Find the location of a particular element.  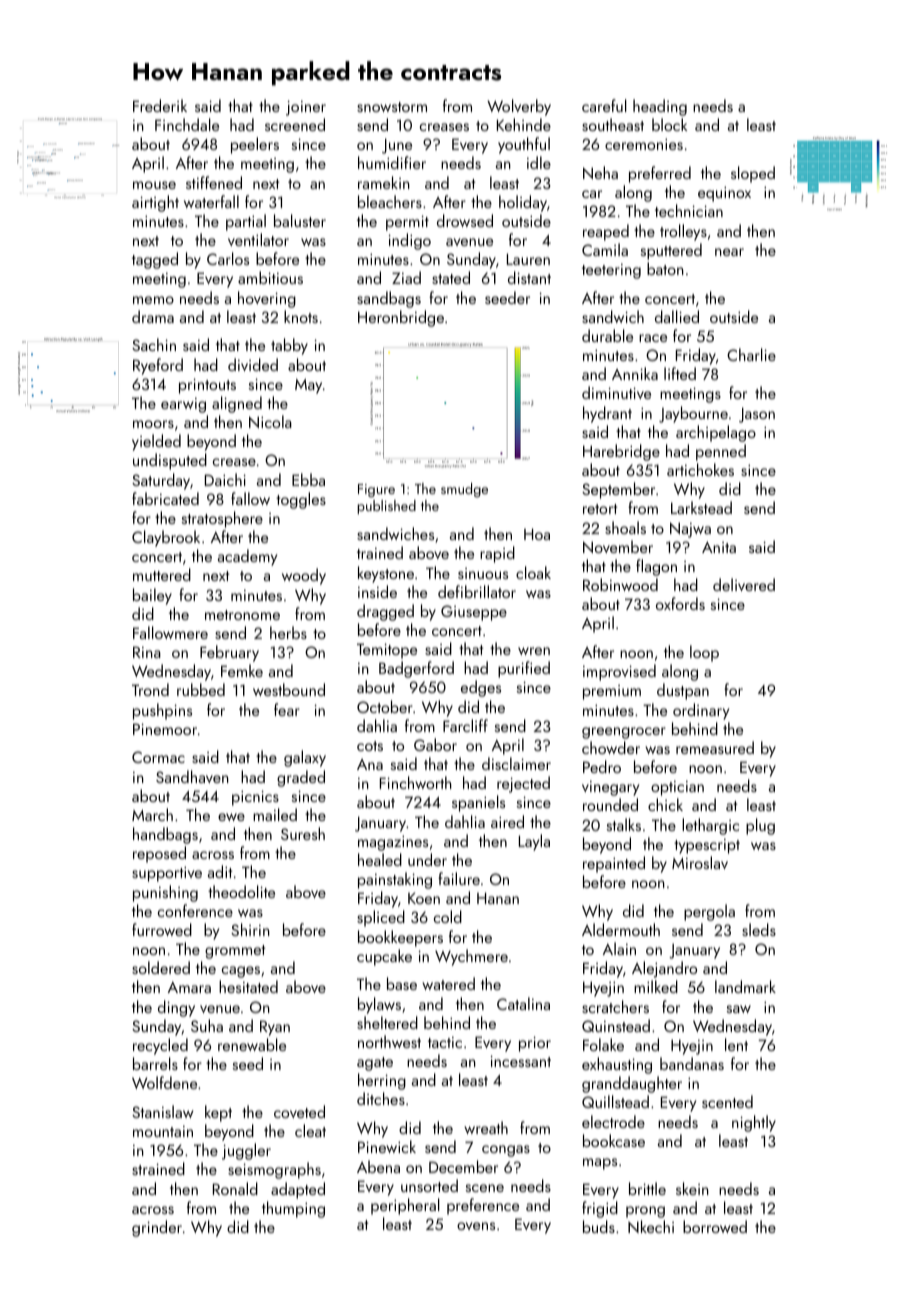

Quillstead is located at coordinates (615, 1101).
